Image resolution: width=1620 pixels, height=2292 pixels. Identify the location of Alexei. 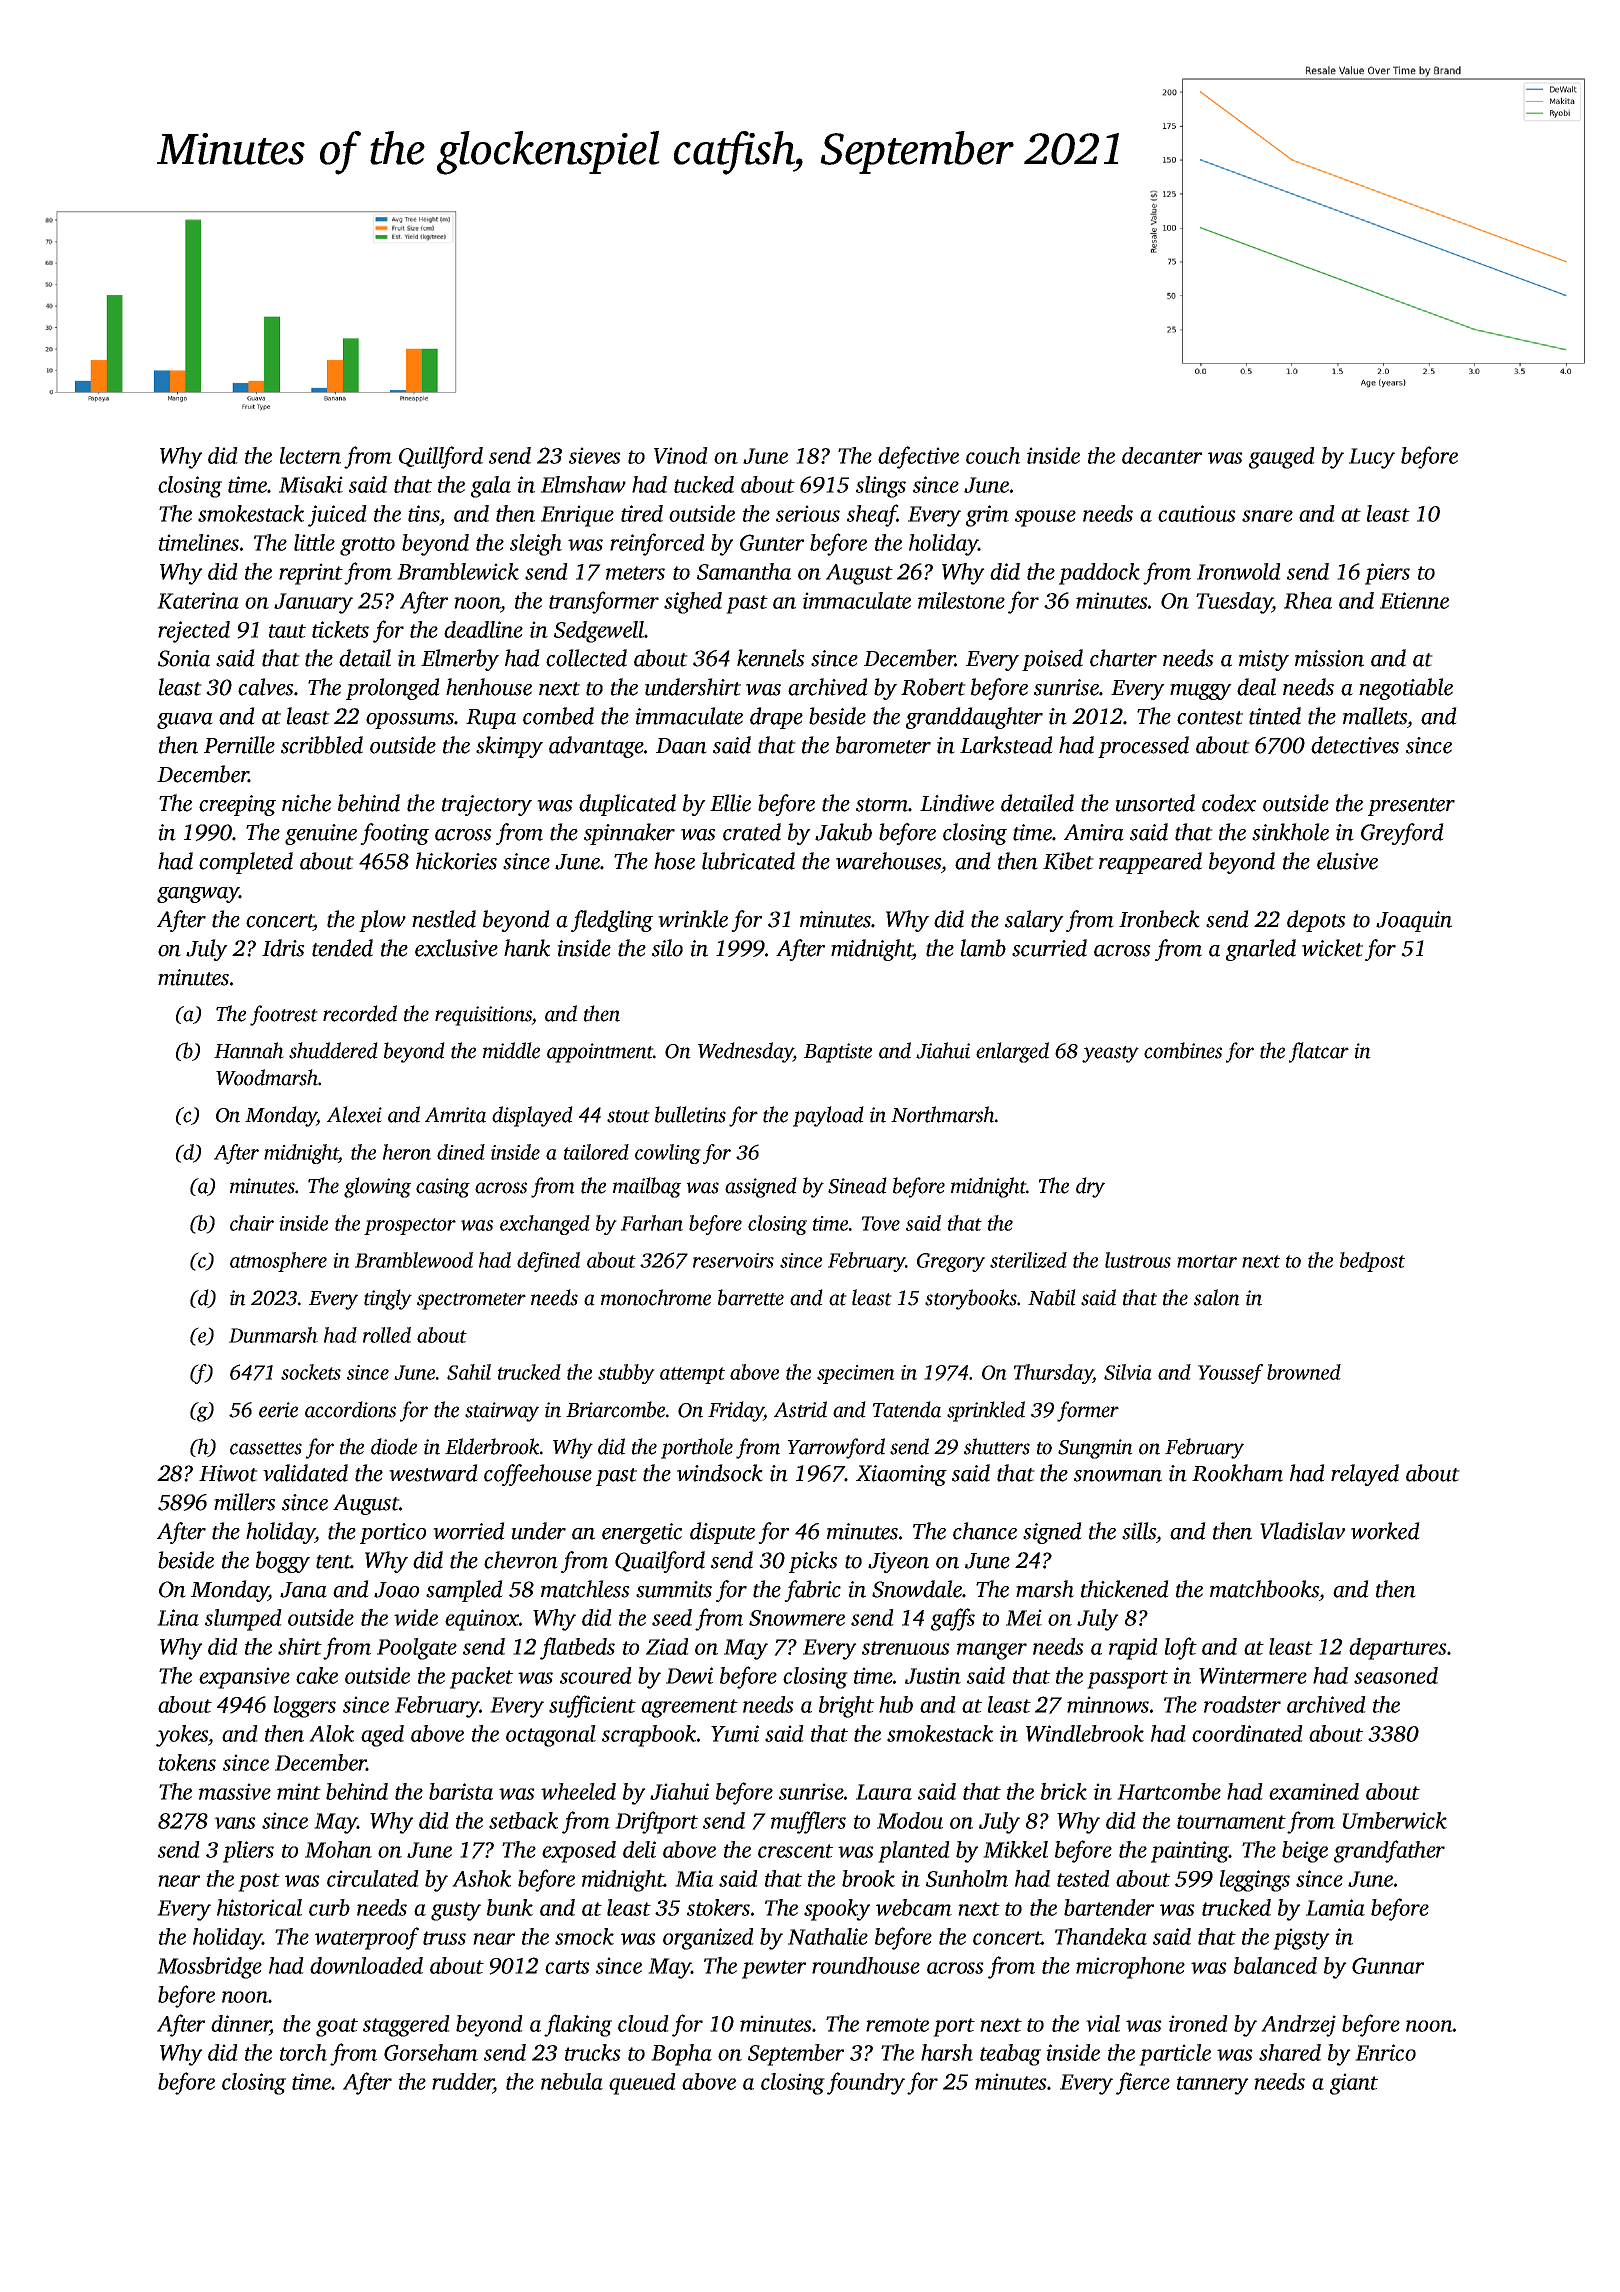
(354, 1114).
